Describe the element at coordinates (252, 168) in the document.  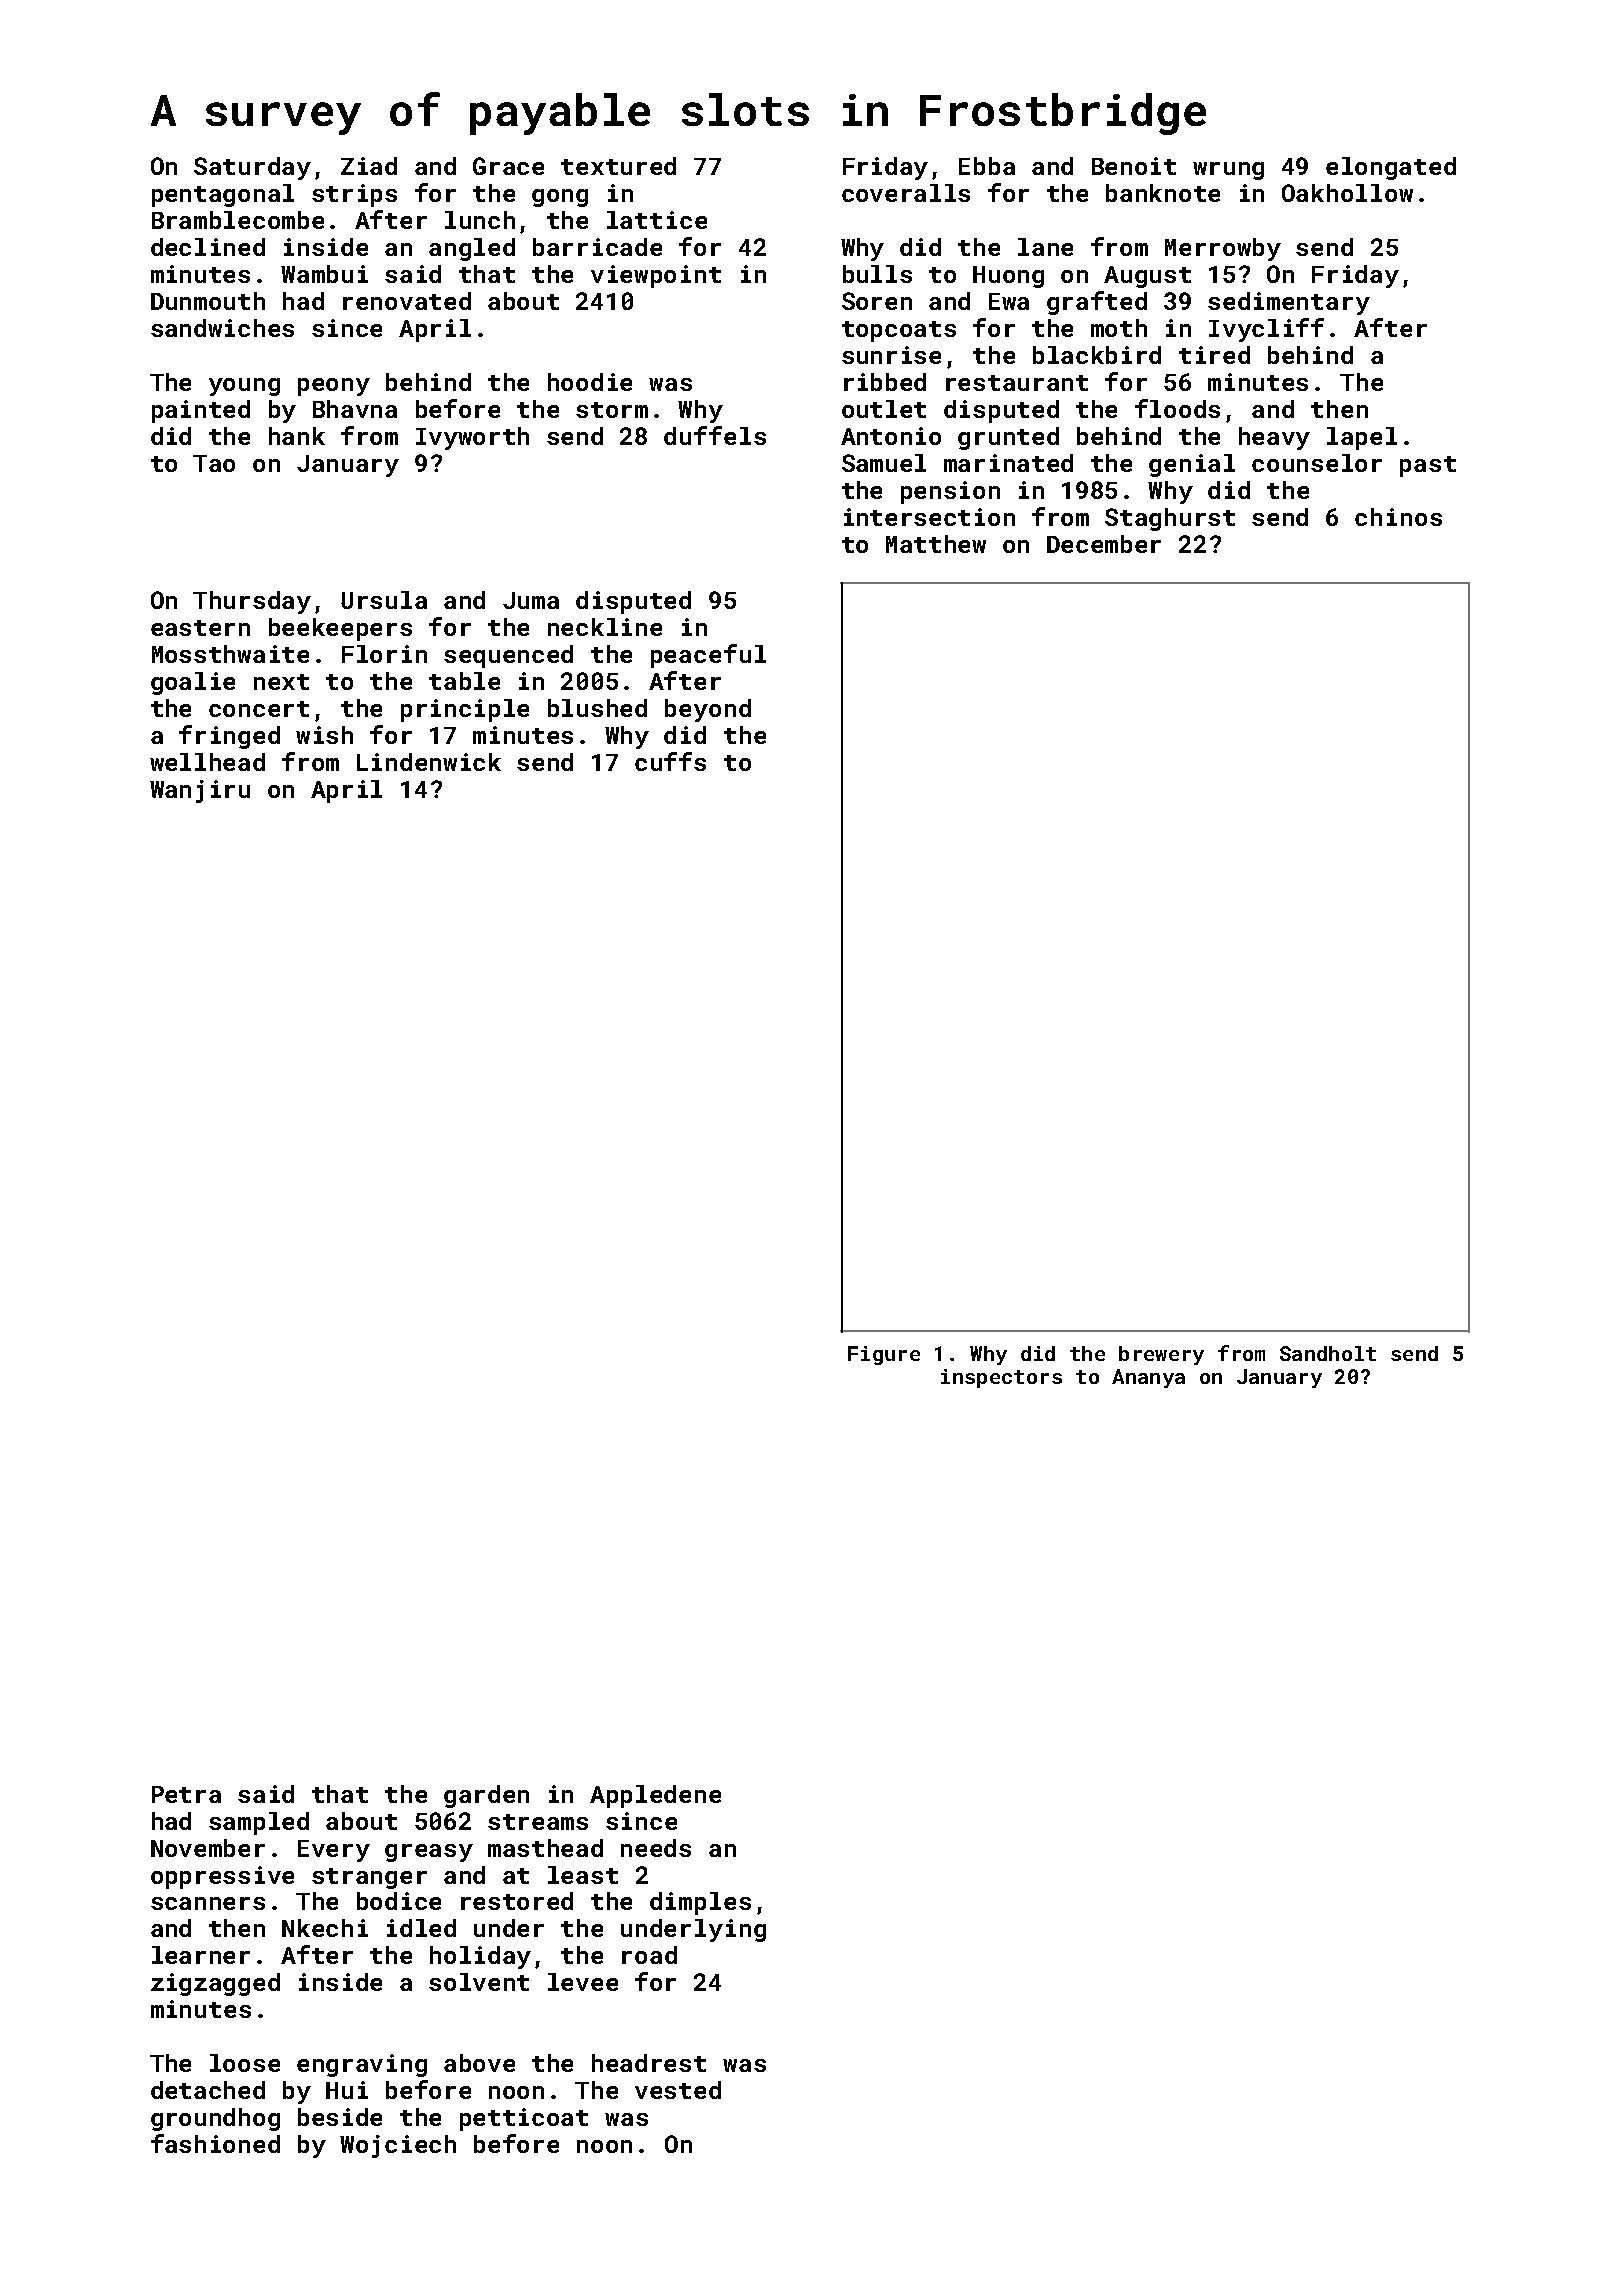
I see `Saturday` at that location.
